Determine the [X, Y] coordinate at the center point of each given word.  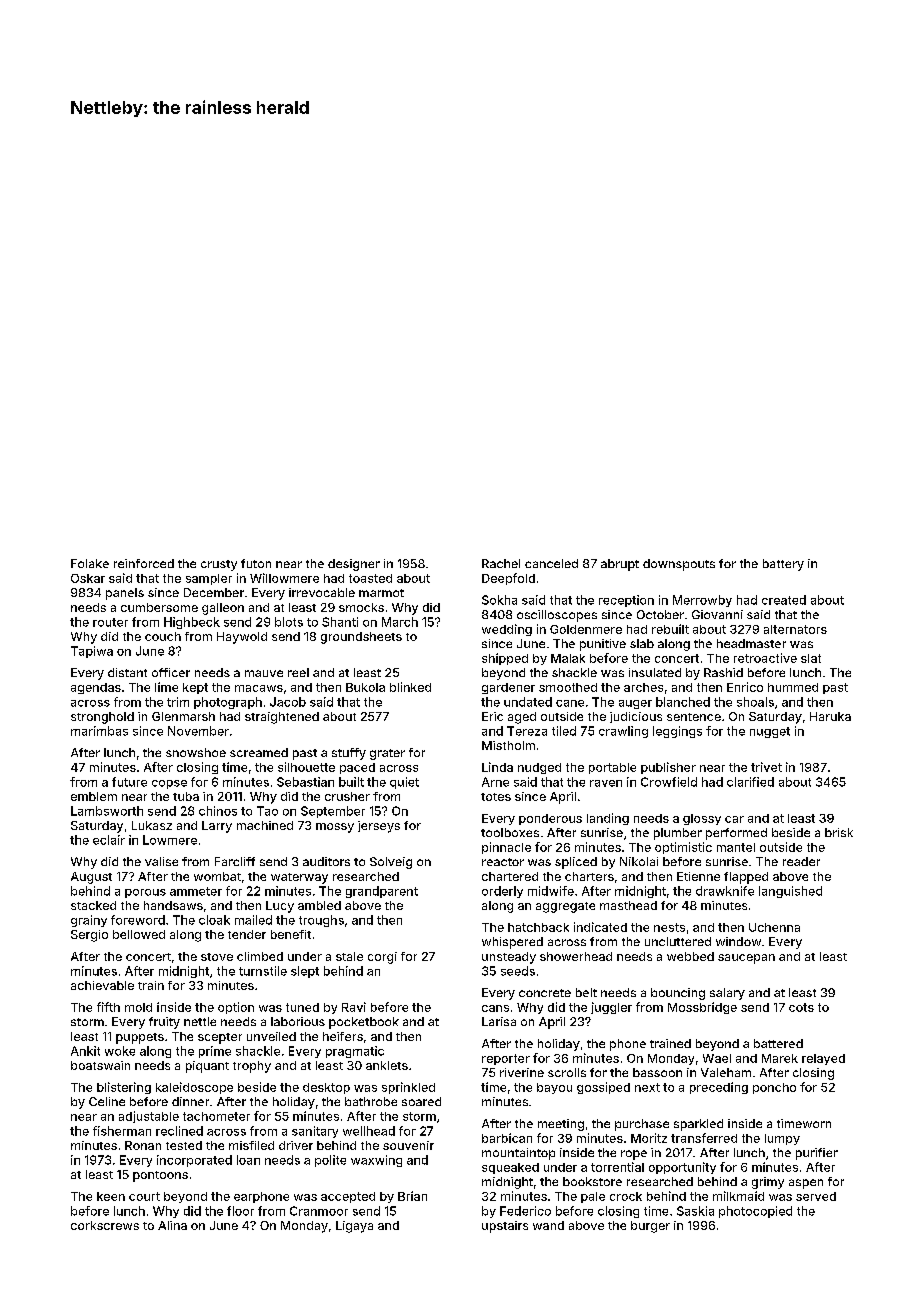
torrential [617, 1167]
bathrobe [371, 1101]
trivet [766, 767]
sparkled [698, 1125]
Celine [107, 1101]
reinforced [144, 563]
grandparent [382, 892]
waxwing [376, 1161]
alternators [795, 629]
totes [496, 797]
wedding [507, 630]
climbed [260, 956]
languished [790, 892]
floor [240, 1211]
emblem [94, 796]
